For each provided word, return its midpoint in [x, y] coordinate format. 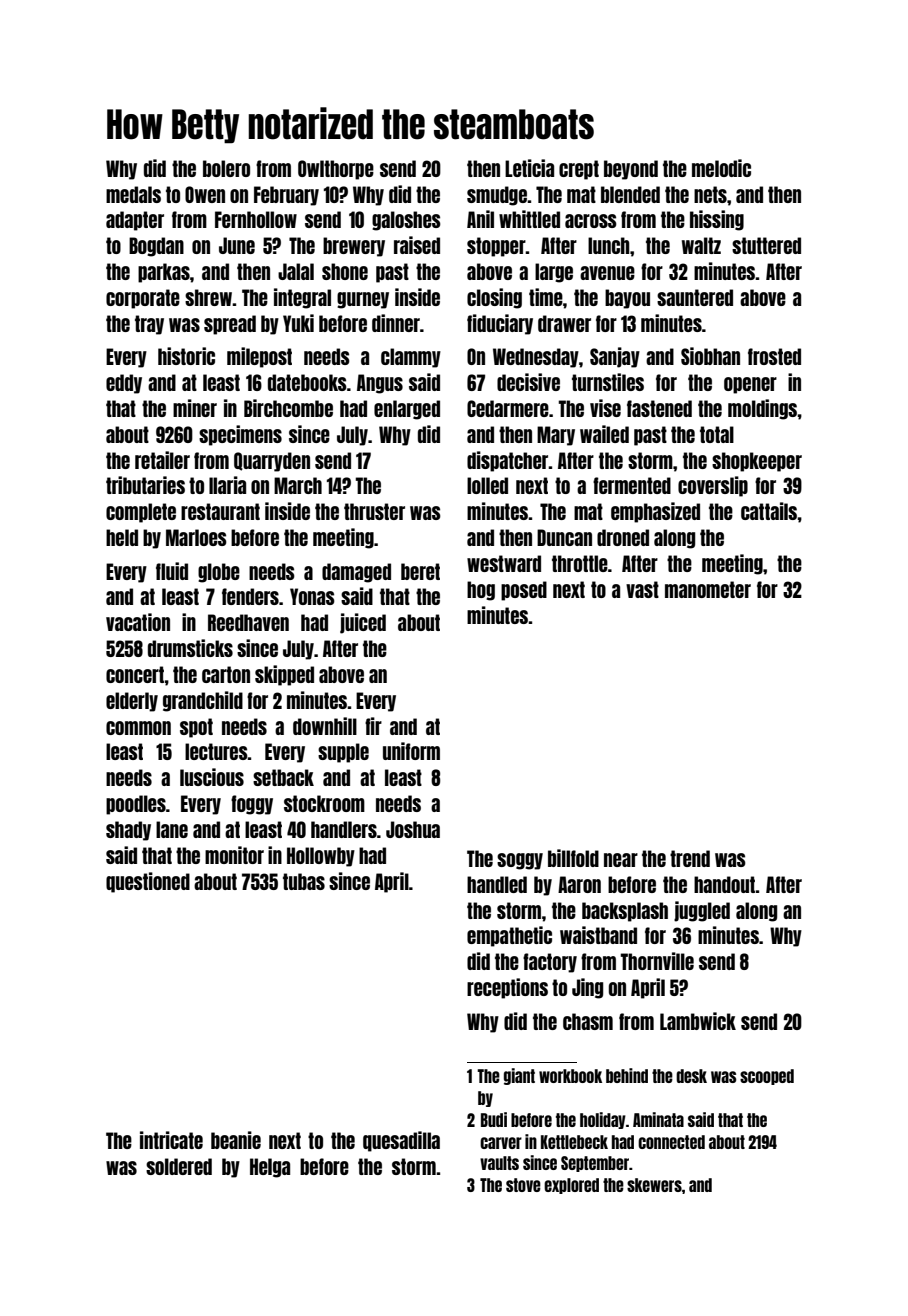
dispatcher [508, 461]
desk [691, 1076]
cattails [769, 511]
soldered [179, 1166]
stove [523, 1185]
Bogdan [156, 247]
